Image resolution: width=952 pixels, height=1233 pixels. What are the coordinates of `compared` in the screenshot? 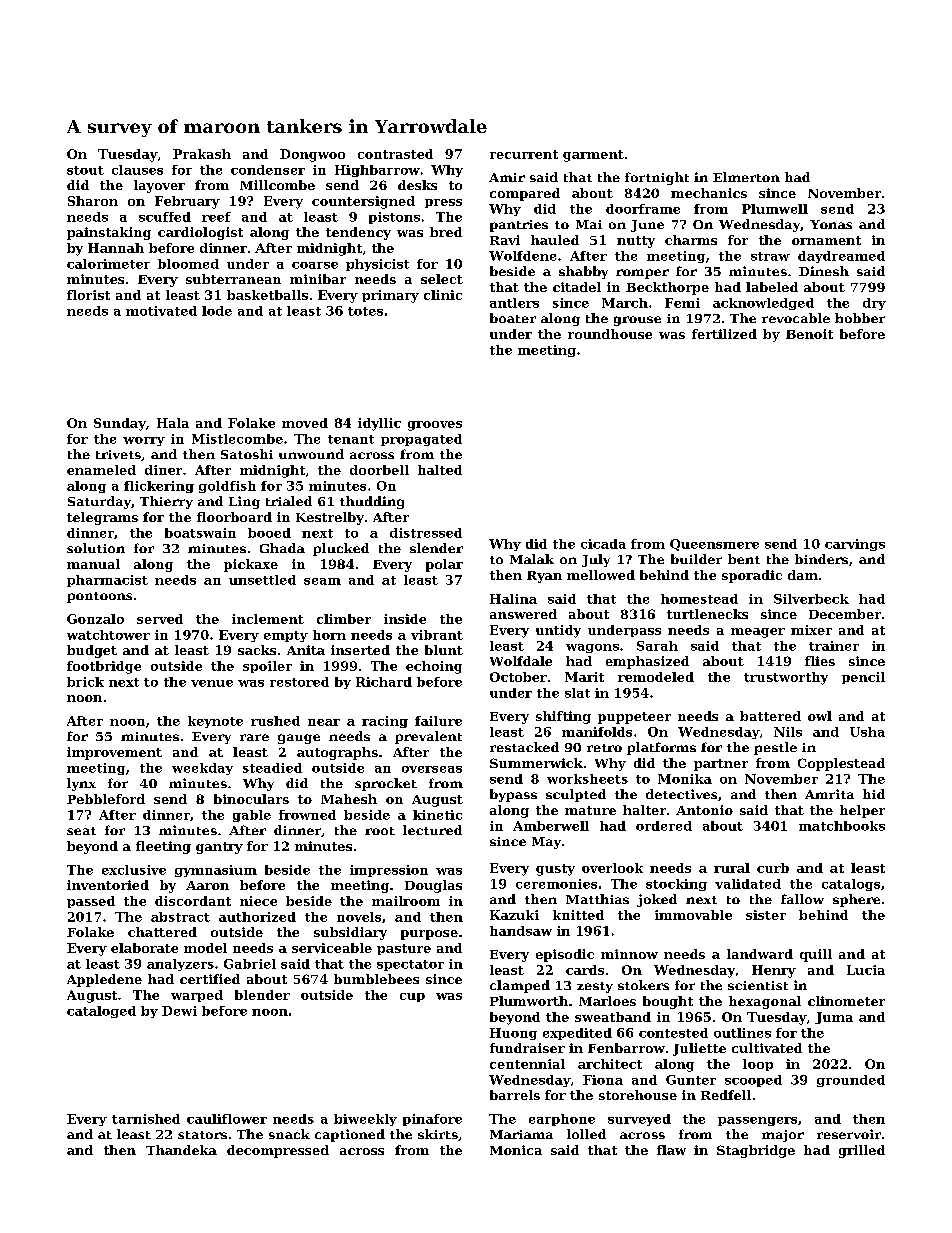 It's located at (525, 194).
